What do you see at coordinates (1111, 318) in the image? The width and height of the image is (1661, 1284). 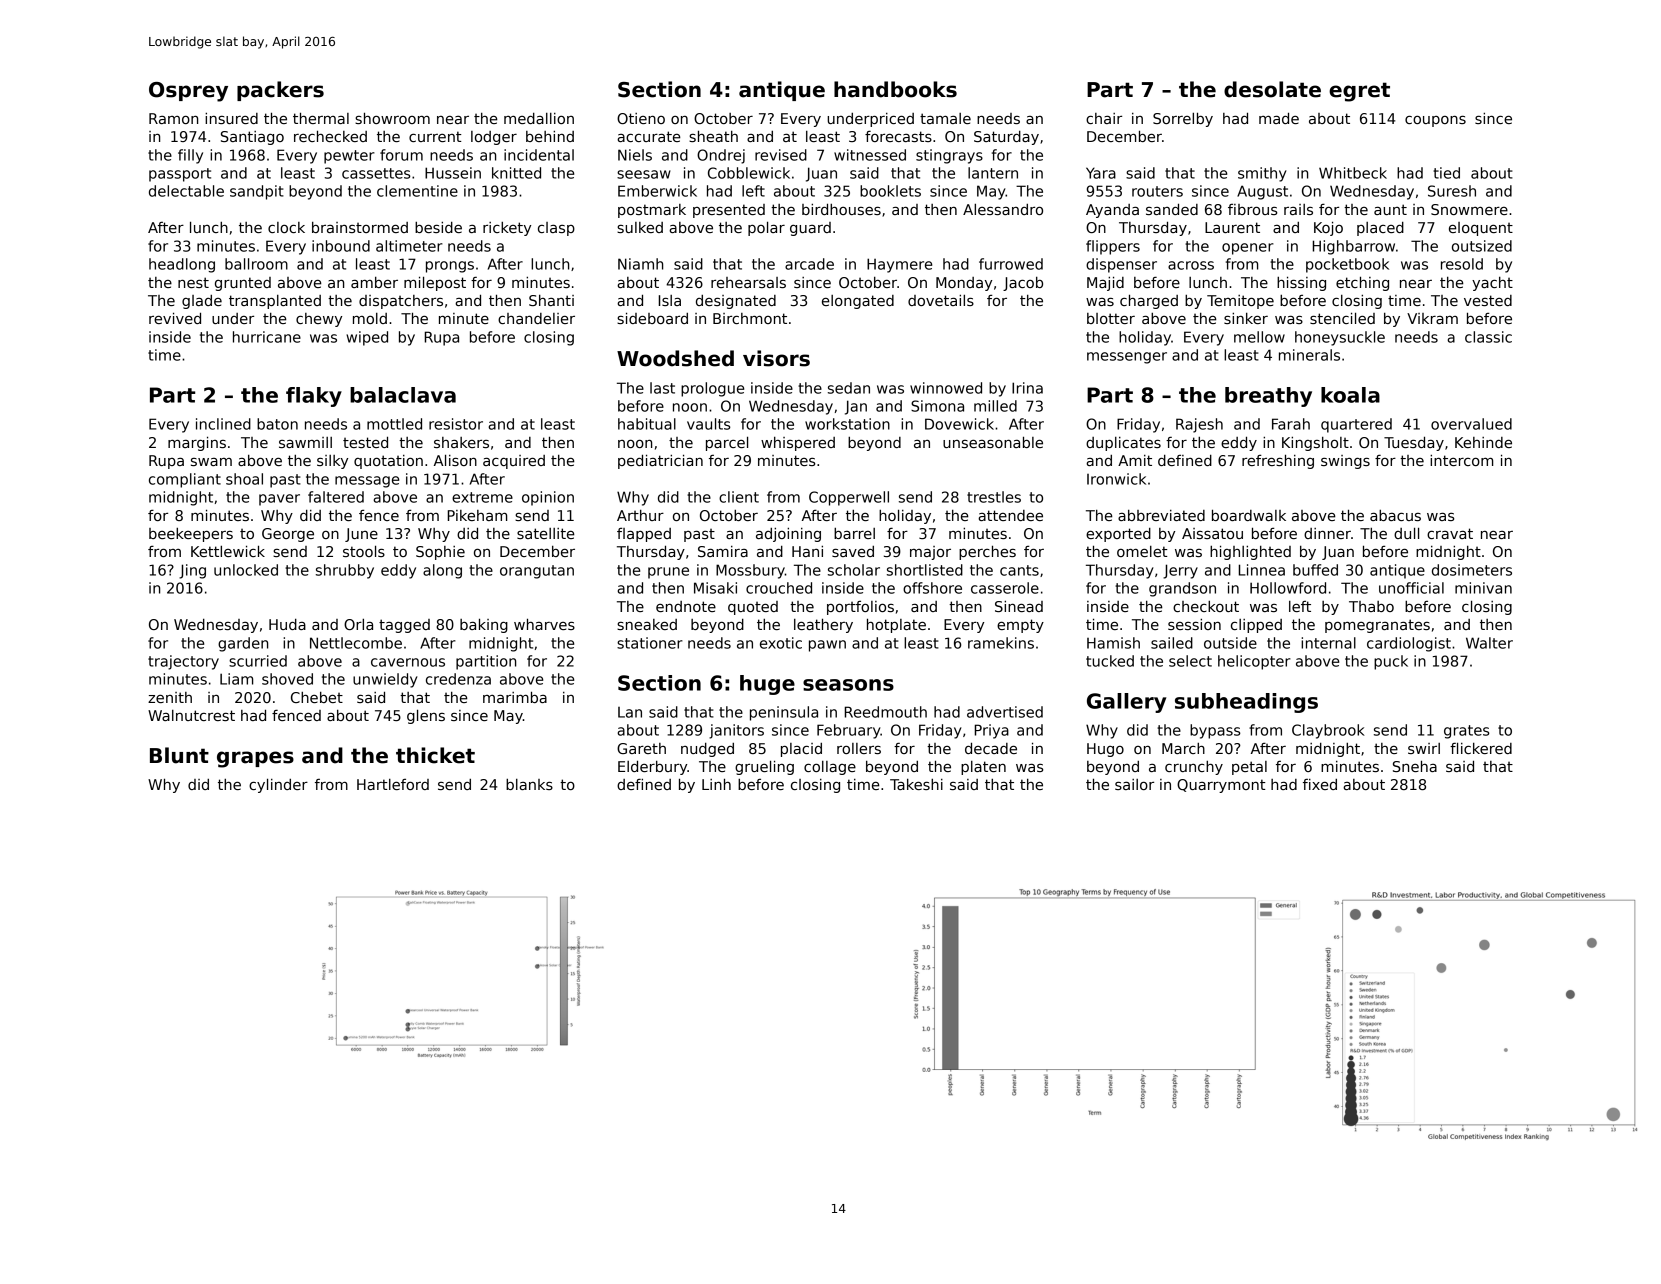 I see `blotter` at bounding box center [1111, 318].
